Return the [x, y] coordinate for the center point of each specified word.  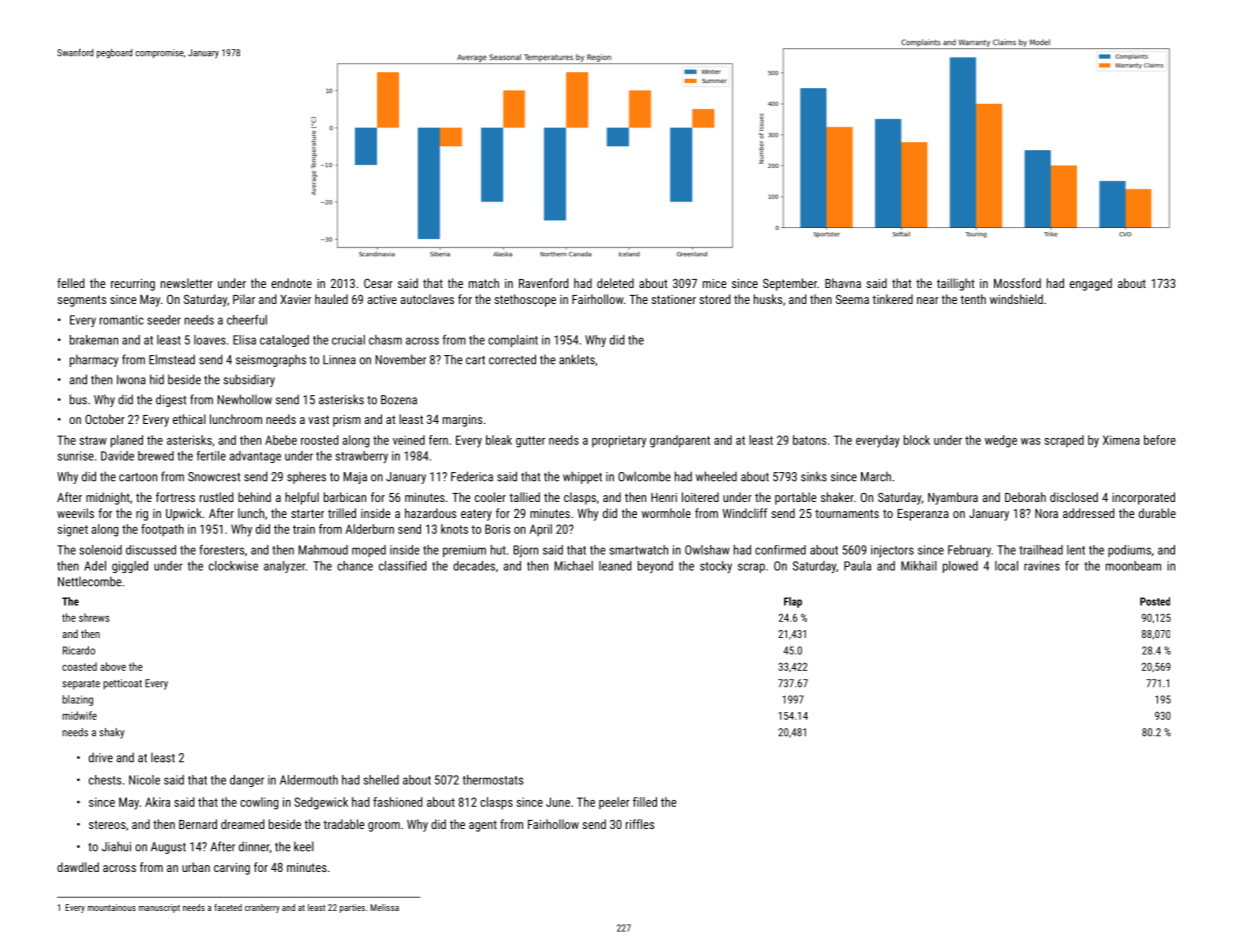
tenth [973, 299]
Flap [793, 602]
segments [81, 301]
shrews [94, 617]
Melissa [384, 907]
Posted [1155, 601]
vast [318, 419]
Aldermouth [309, 780]
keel [304, 846]
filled [645, 802]
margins [462, 421]
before [1160, 440]
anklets [577, 359]
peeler [614, 803]
